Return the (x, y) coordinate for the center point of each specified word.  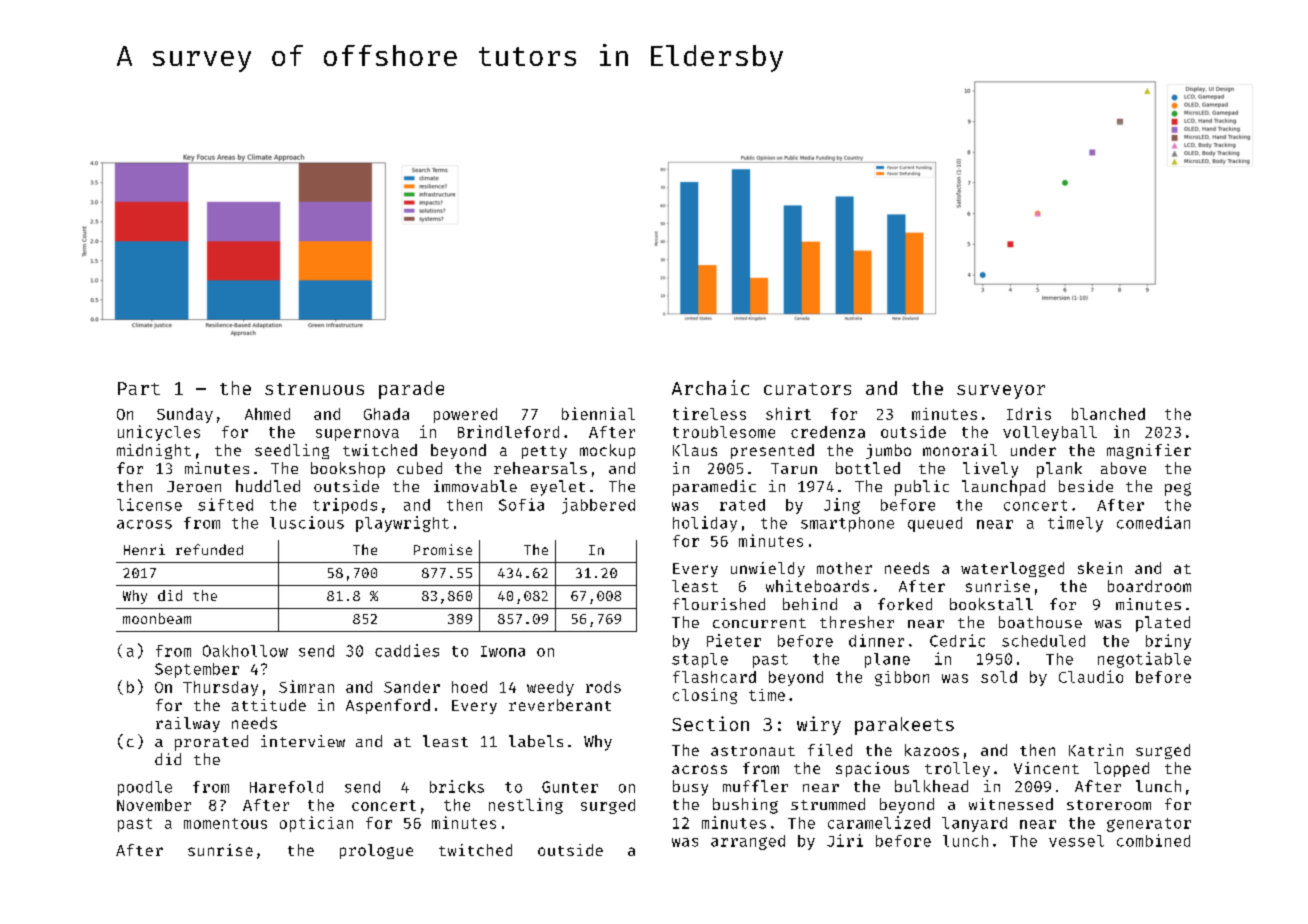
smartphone (847, 524)
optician (316, 824)
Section (710, 723)
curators (807, 389)
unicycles (159, 433)
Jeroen (194, 486)
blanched (1108, 414)
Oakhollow (245, 651)
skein (1100, 568)
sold (999, 677)
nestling (526, 806)
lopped (1121, 769)
